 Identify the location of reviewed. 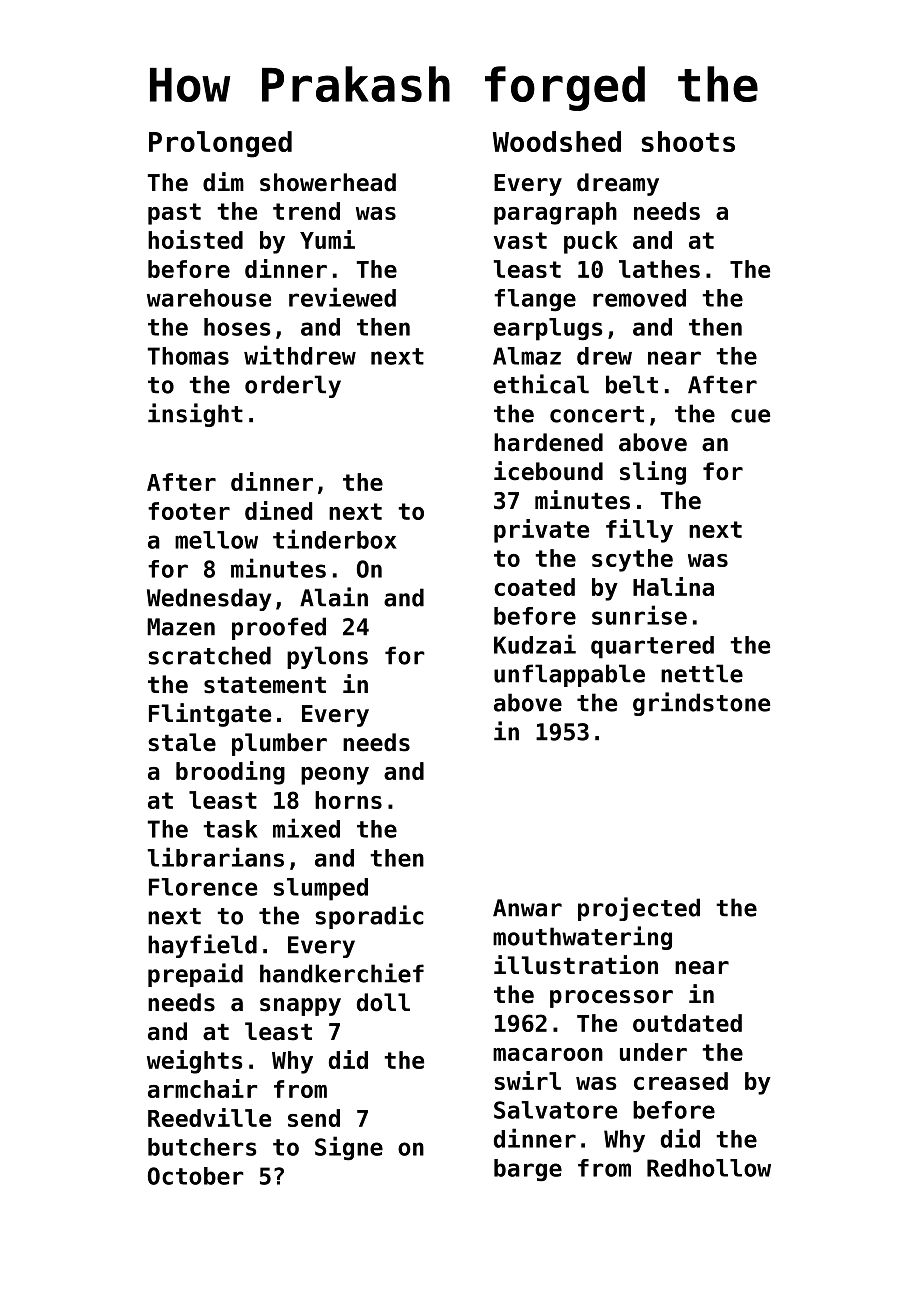
(342, 297).
